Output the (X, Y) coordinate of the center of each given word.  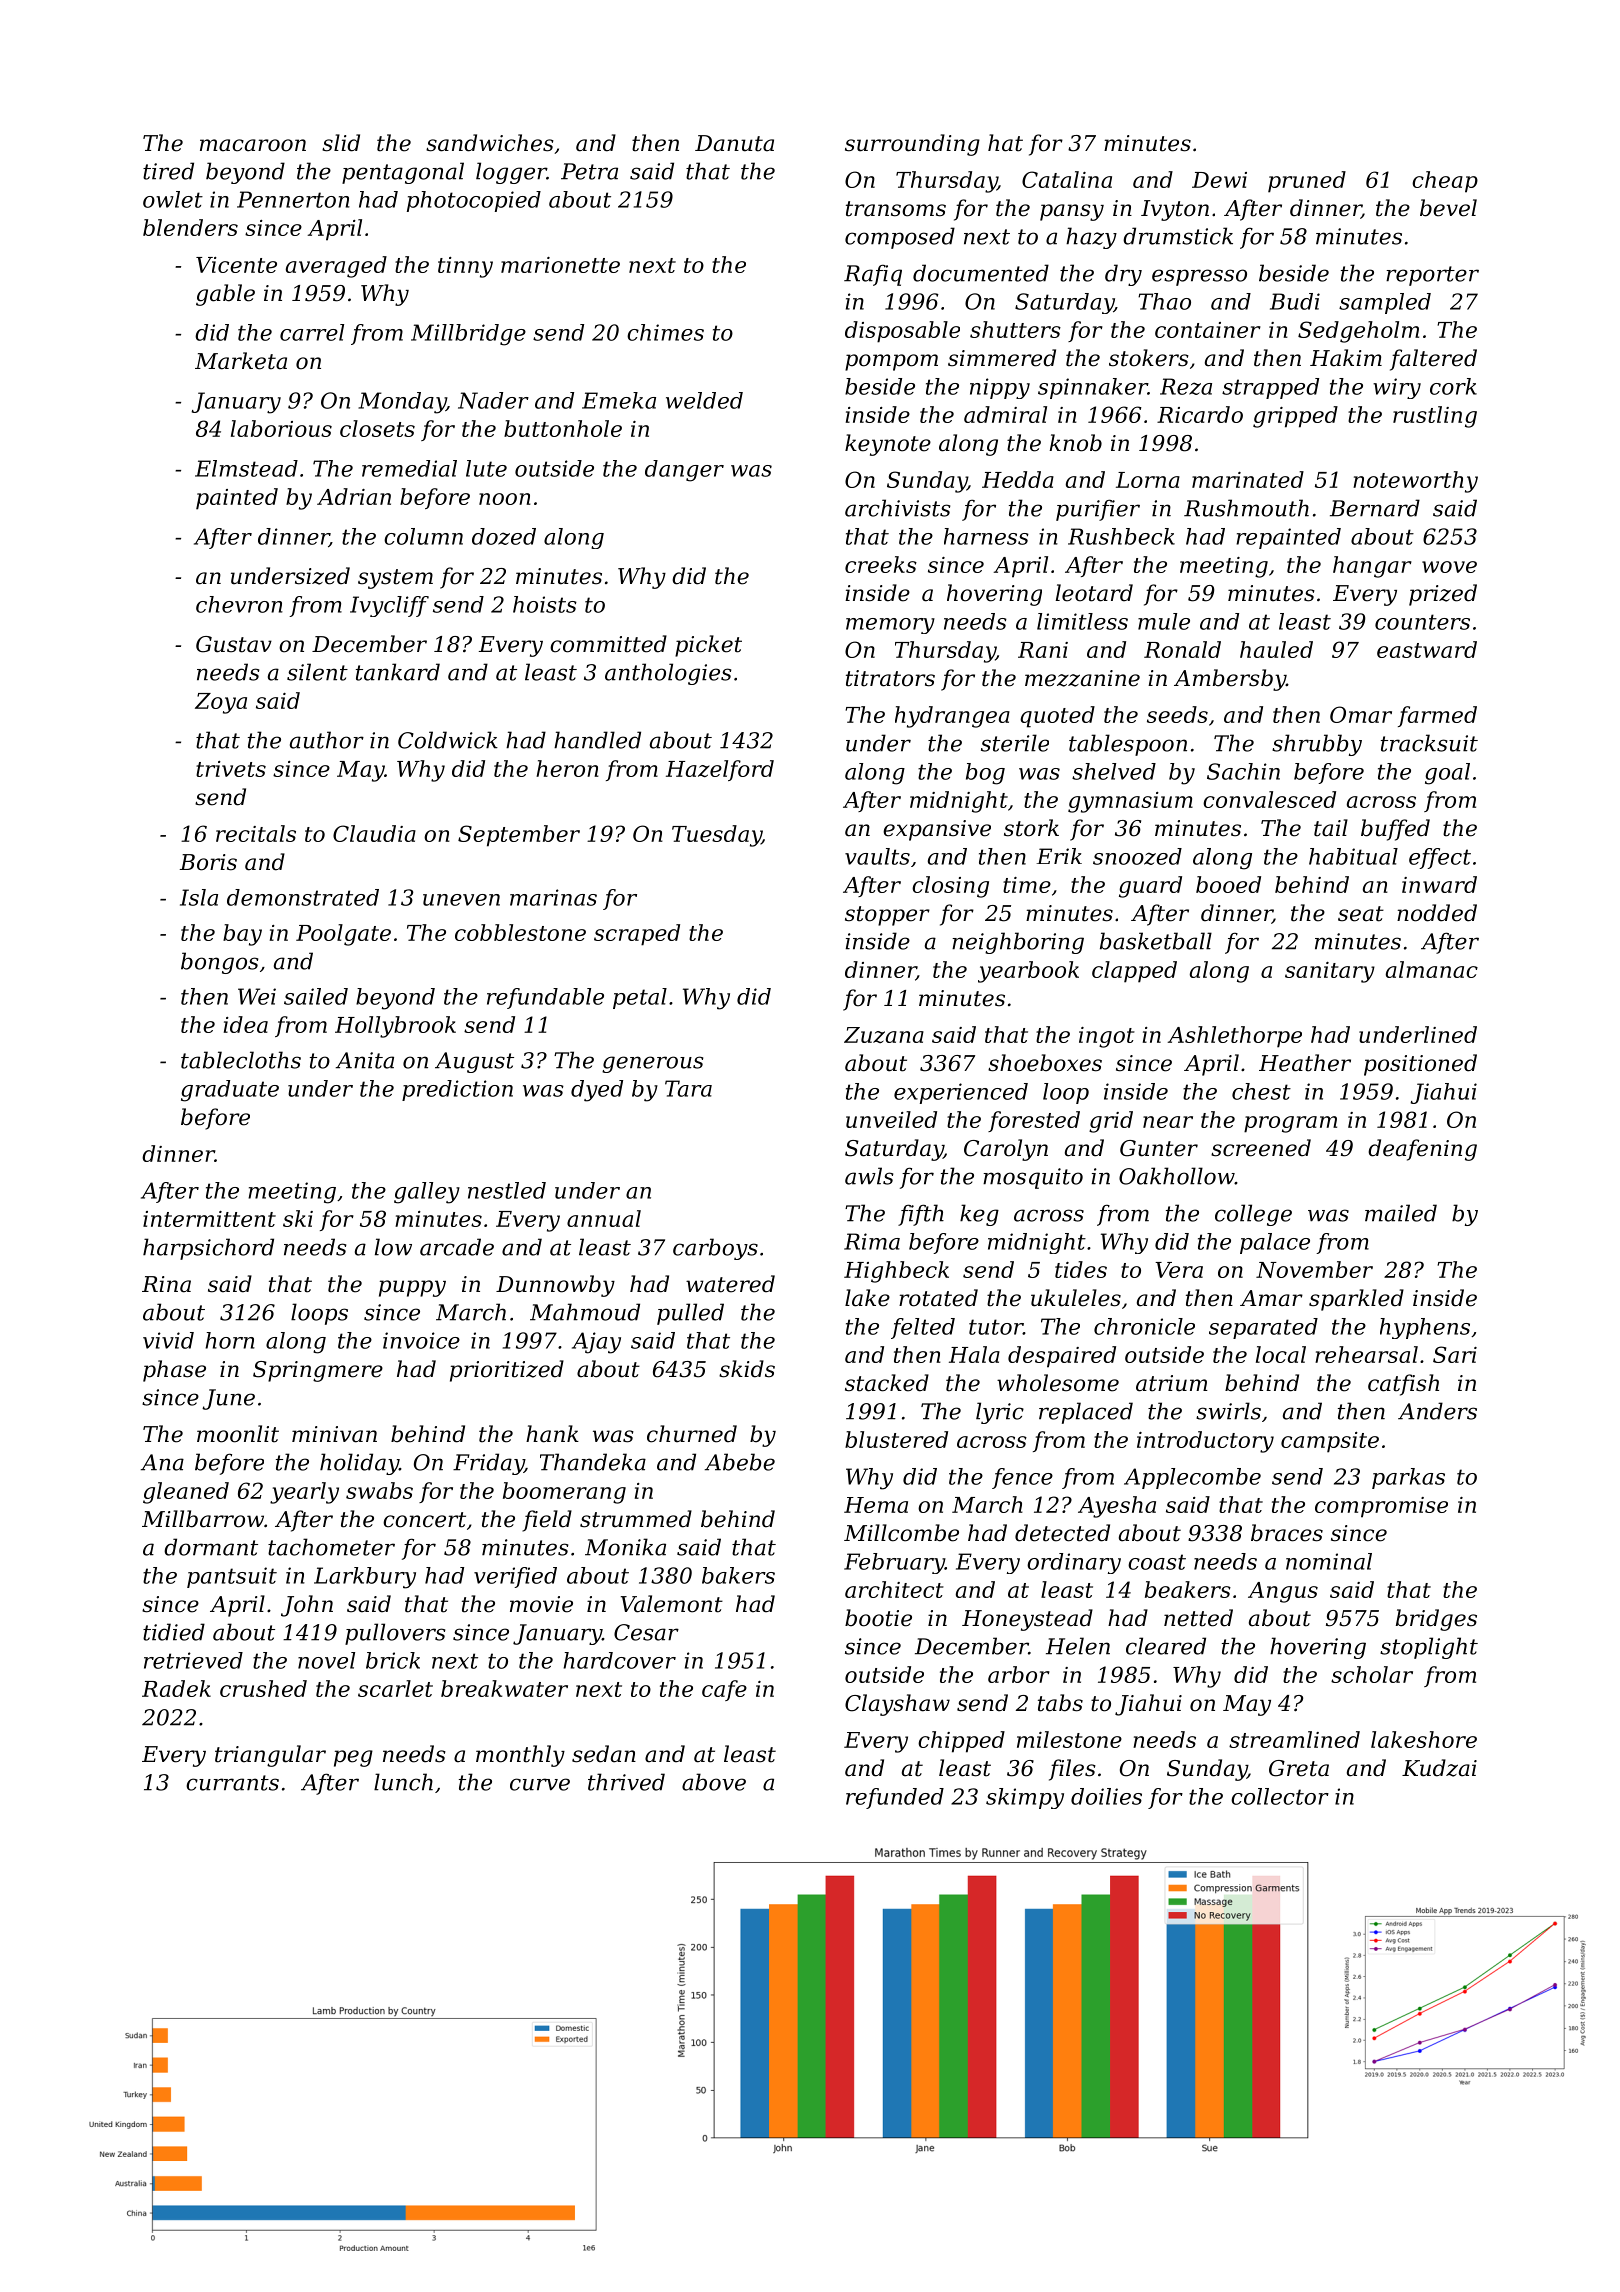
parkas (1408, 1478)
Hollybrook (395, 1027)
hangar (1372, 567)
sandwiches (490, 143)
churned (692, 1434)
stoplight (1429, 1648)
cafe (724, 1690)
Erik (1059, 856)
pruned (1307, 182)
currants (232, 1783)
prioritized (507, 1371)
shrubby (1317, 745)
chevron (239, 604)
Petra (589, 171)
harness (986, 536)
